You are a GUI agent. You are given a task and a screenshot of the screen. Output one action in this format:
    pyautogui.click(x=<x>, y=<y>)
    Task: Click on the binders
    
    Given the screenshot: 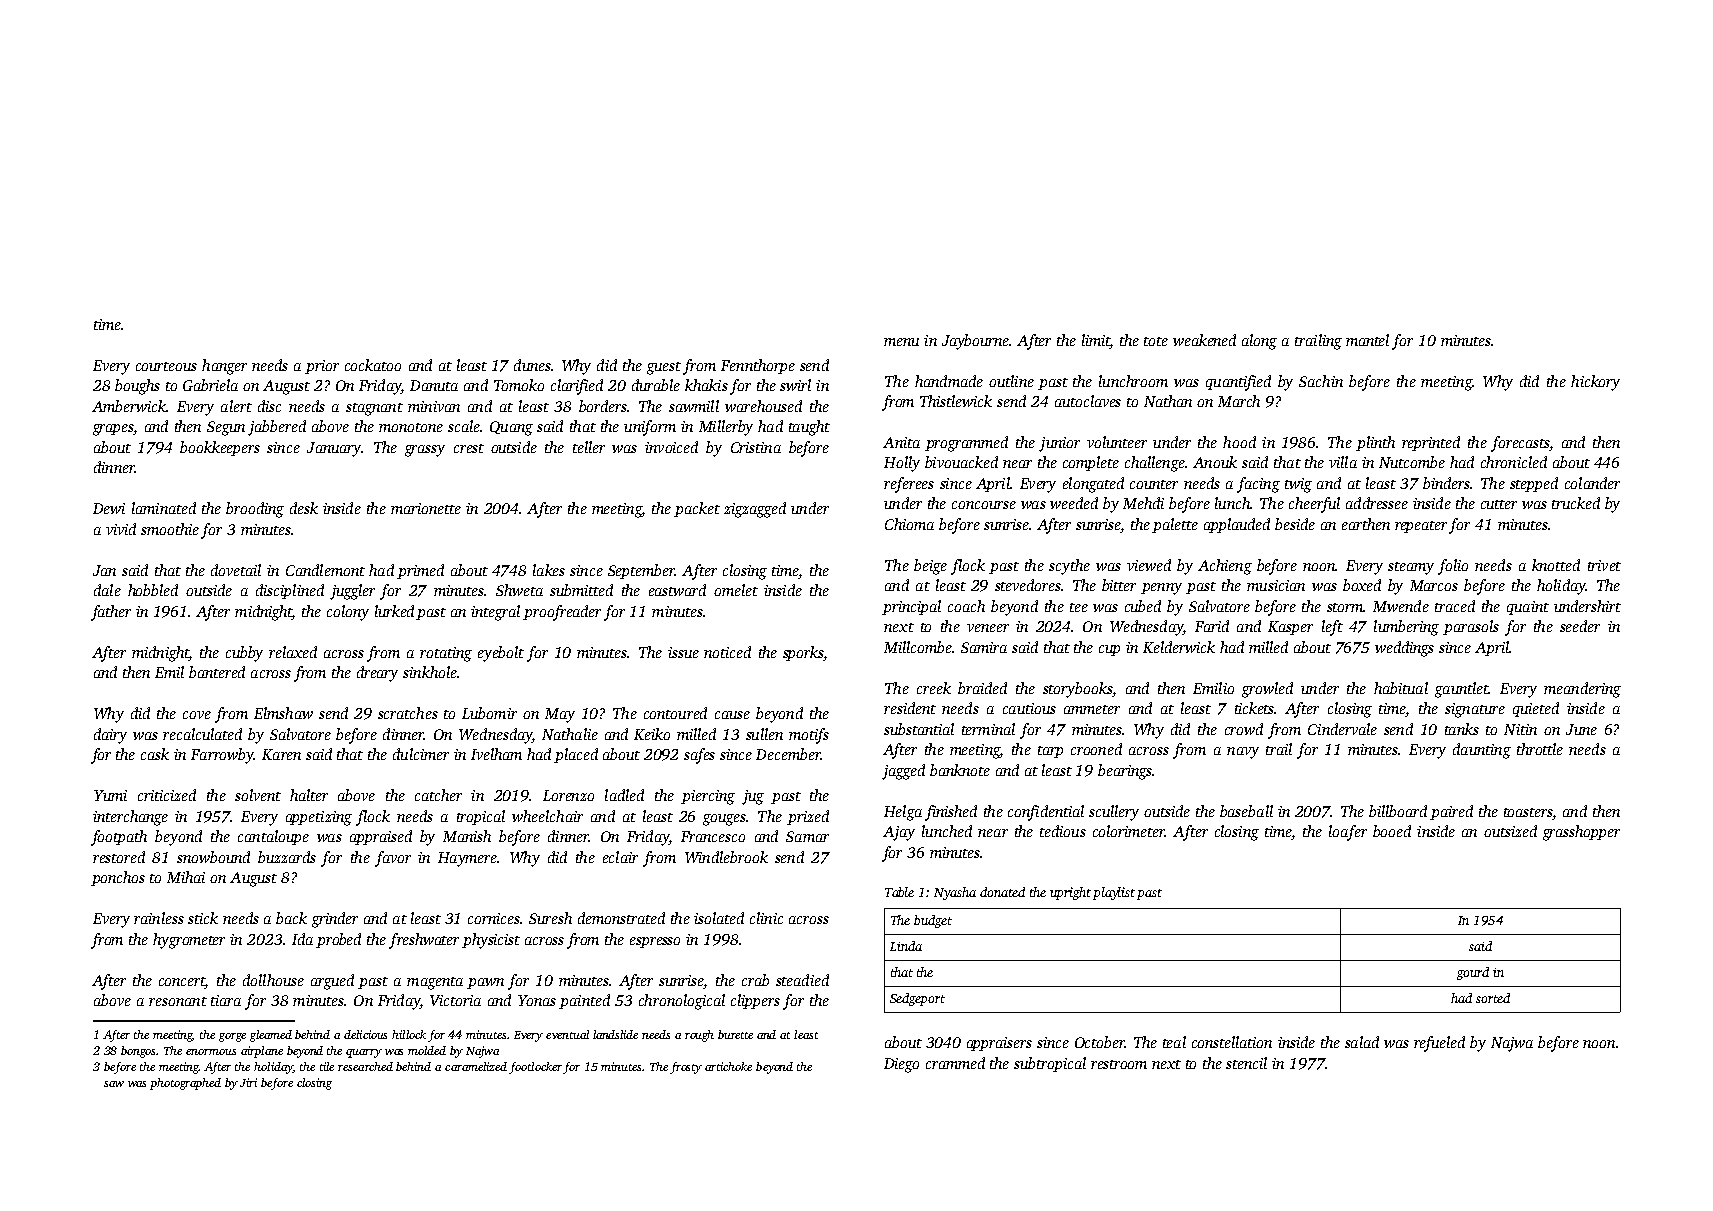 What is the action you would take?
    pyautogui.click(x=1446, y=483)
